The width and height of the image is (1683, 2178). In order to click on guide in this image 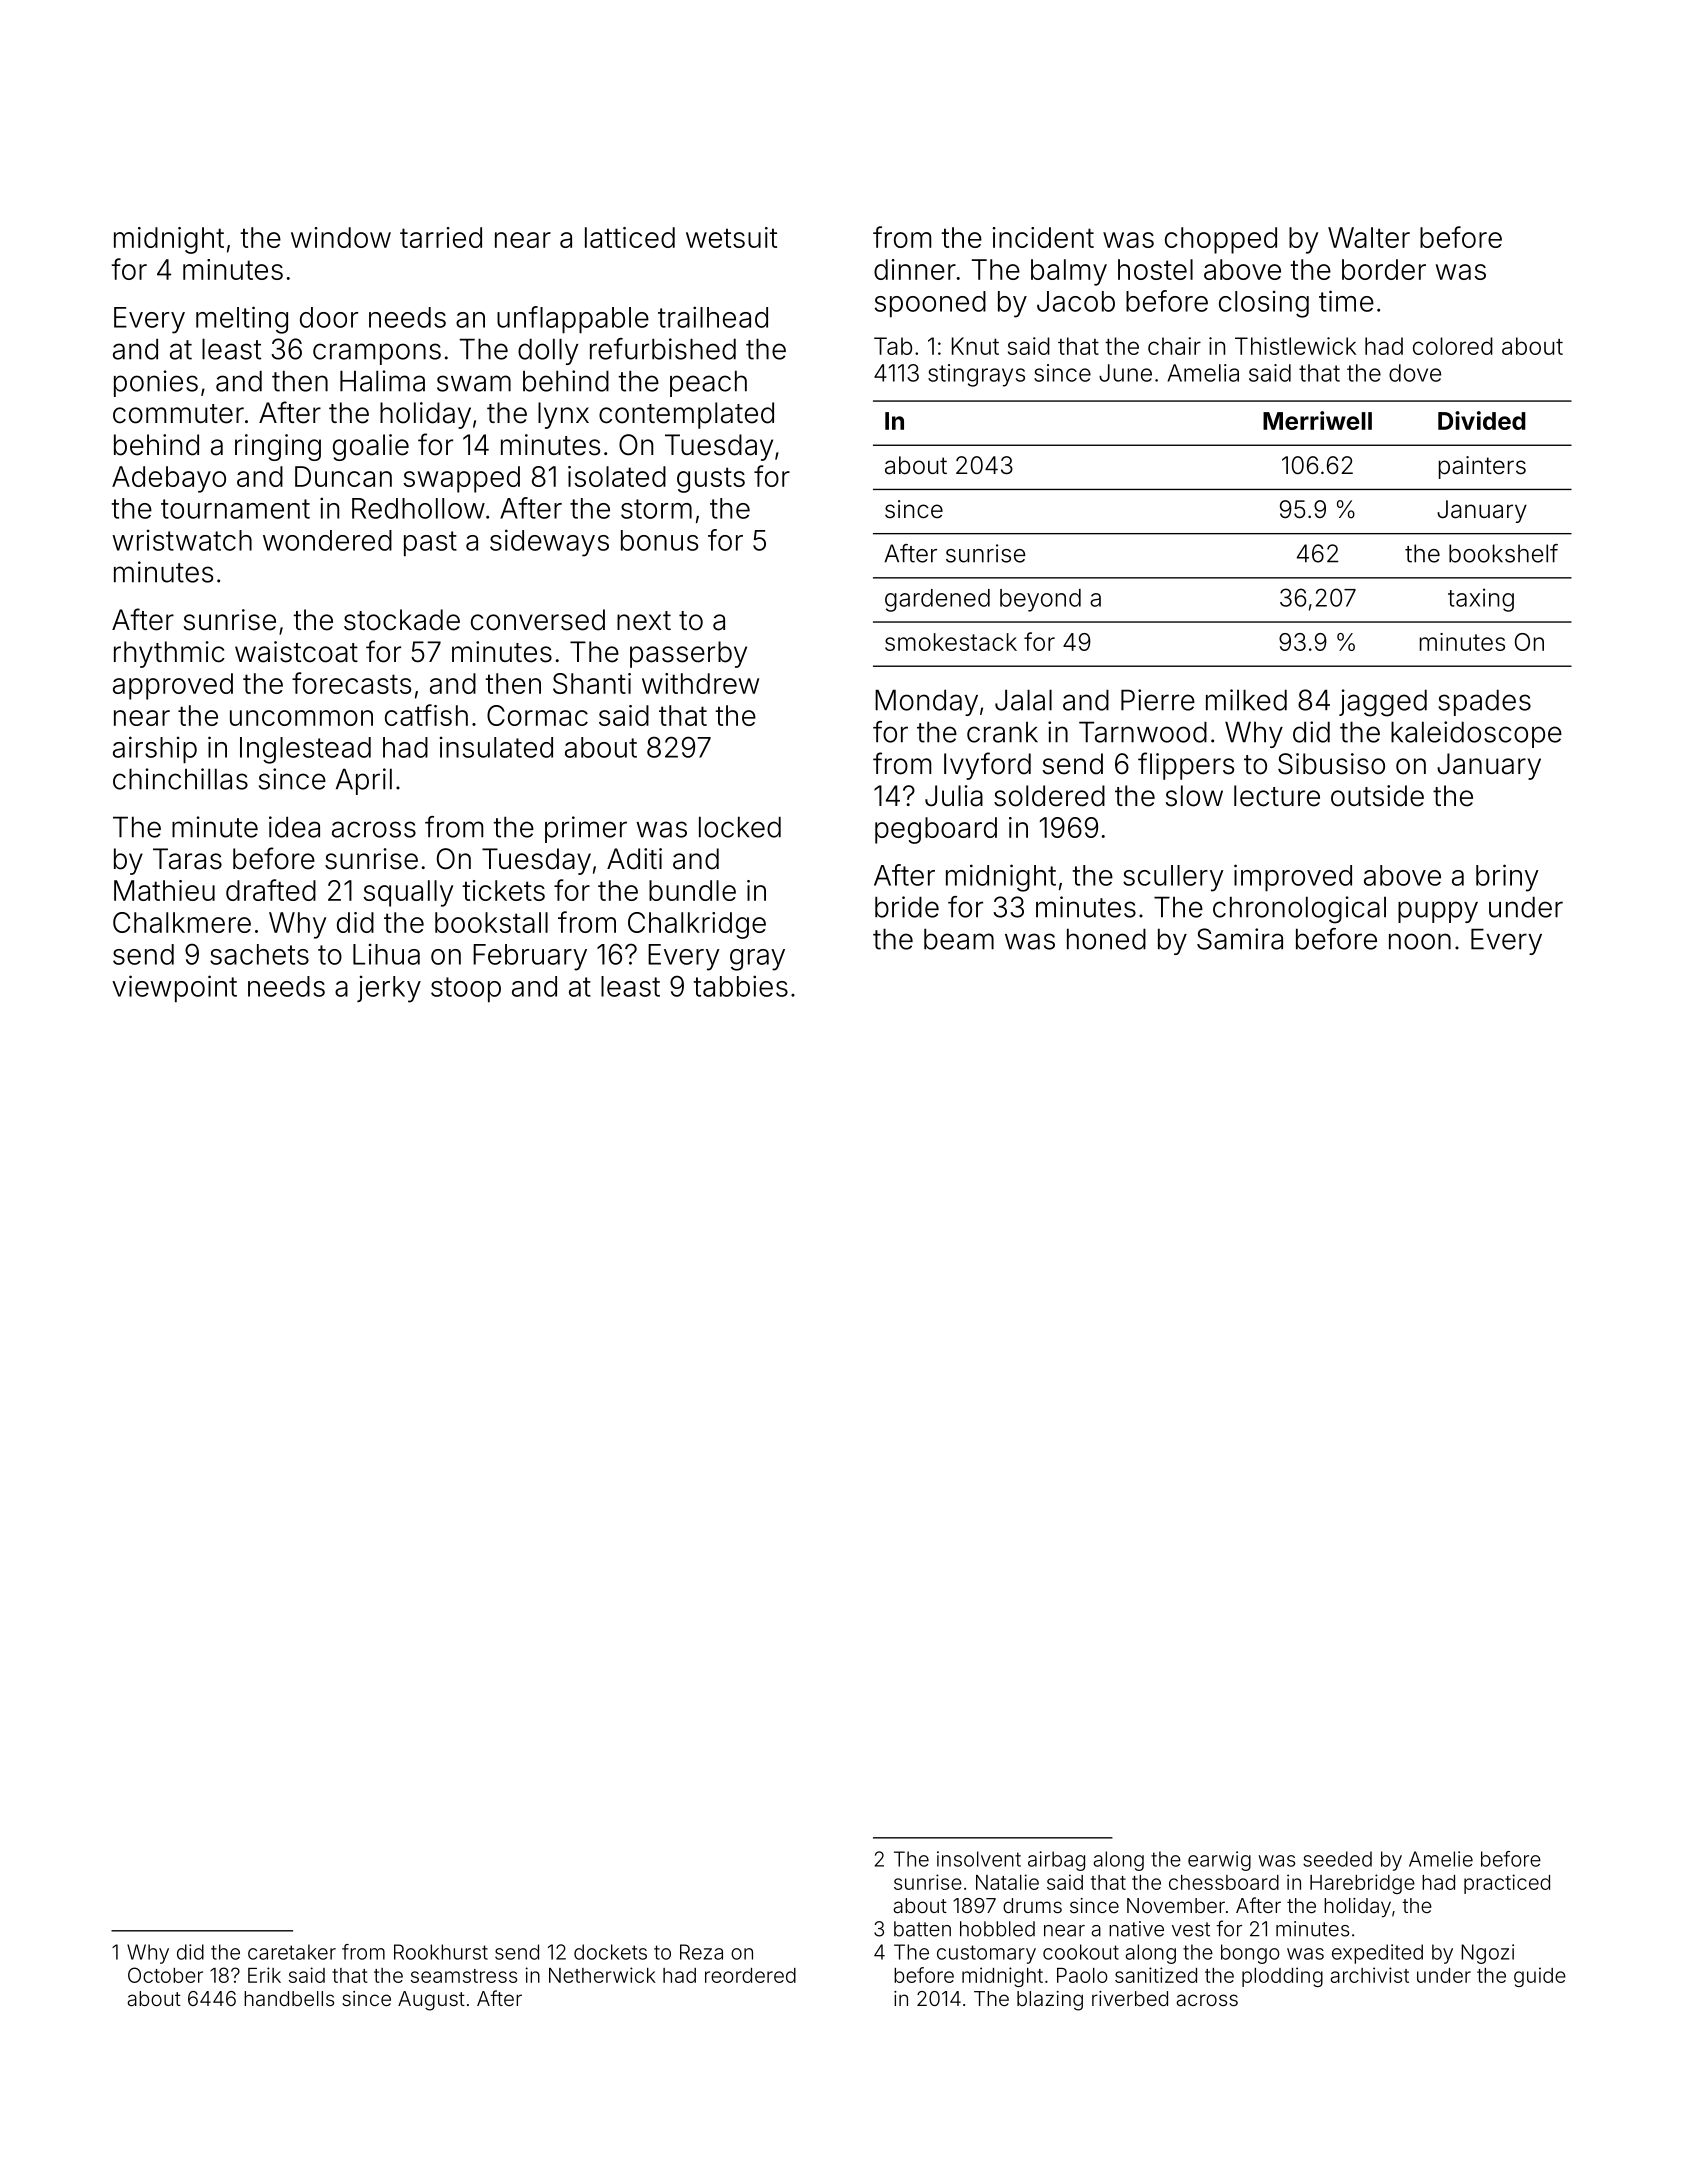, I will do `click(1540, 1977)`.
